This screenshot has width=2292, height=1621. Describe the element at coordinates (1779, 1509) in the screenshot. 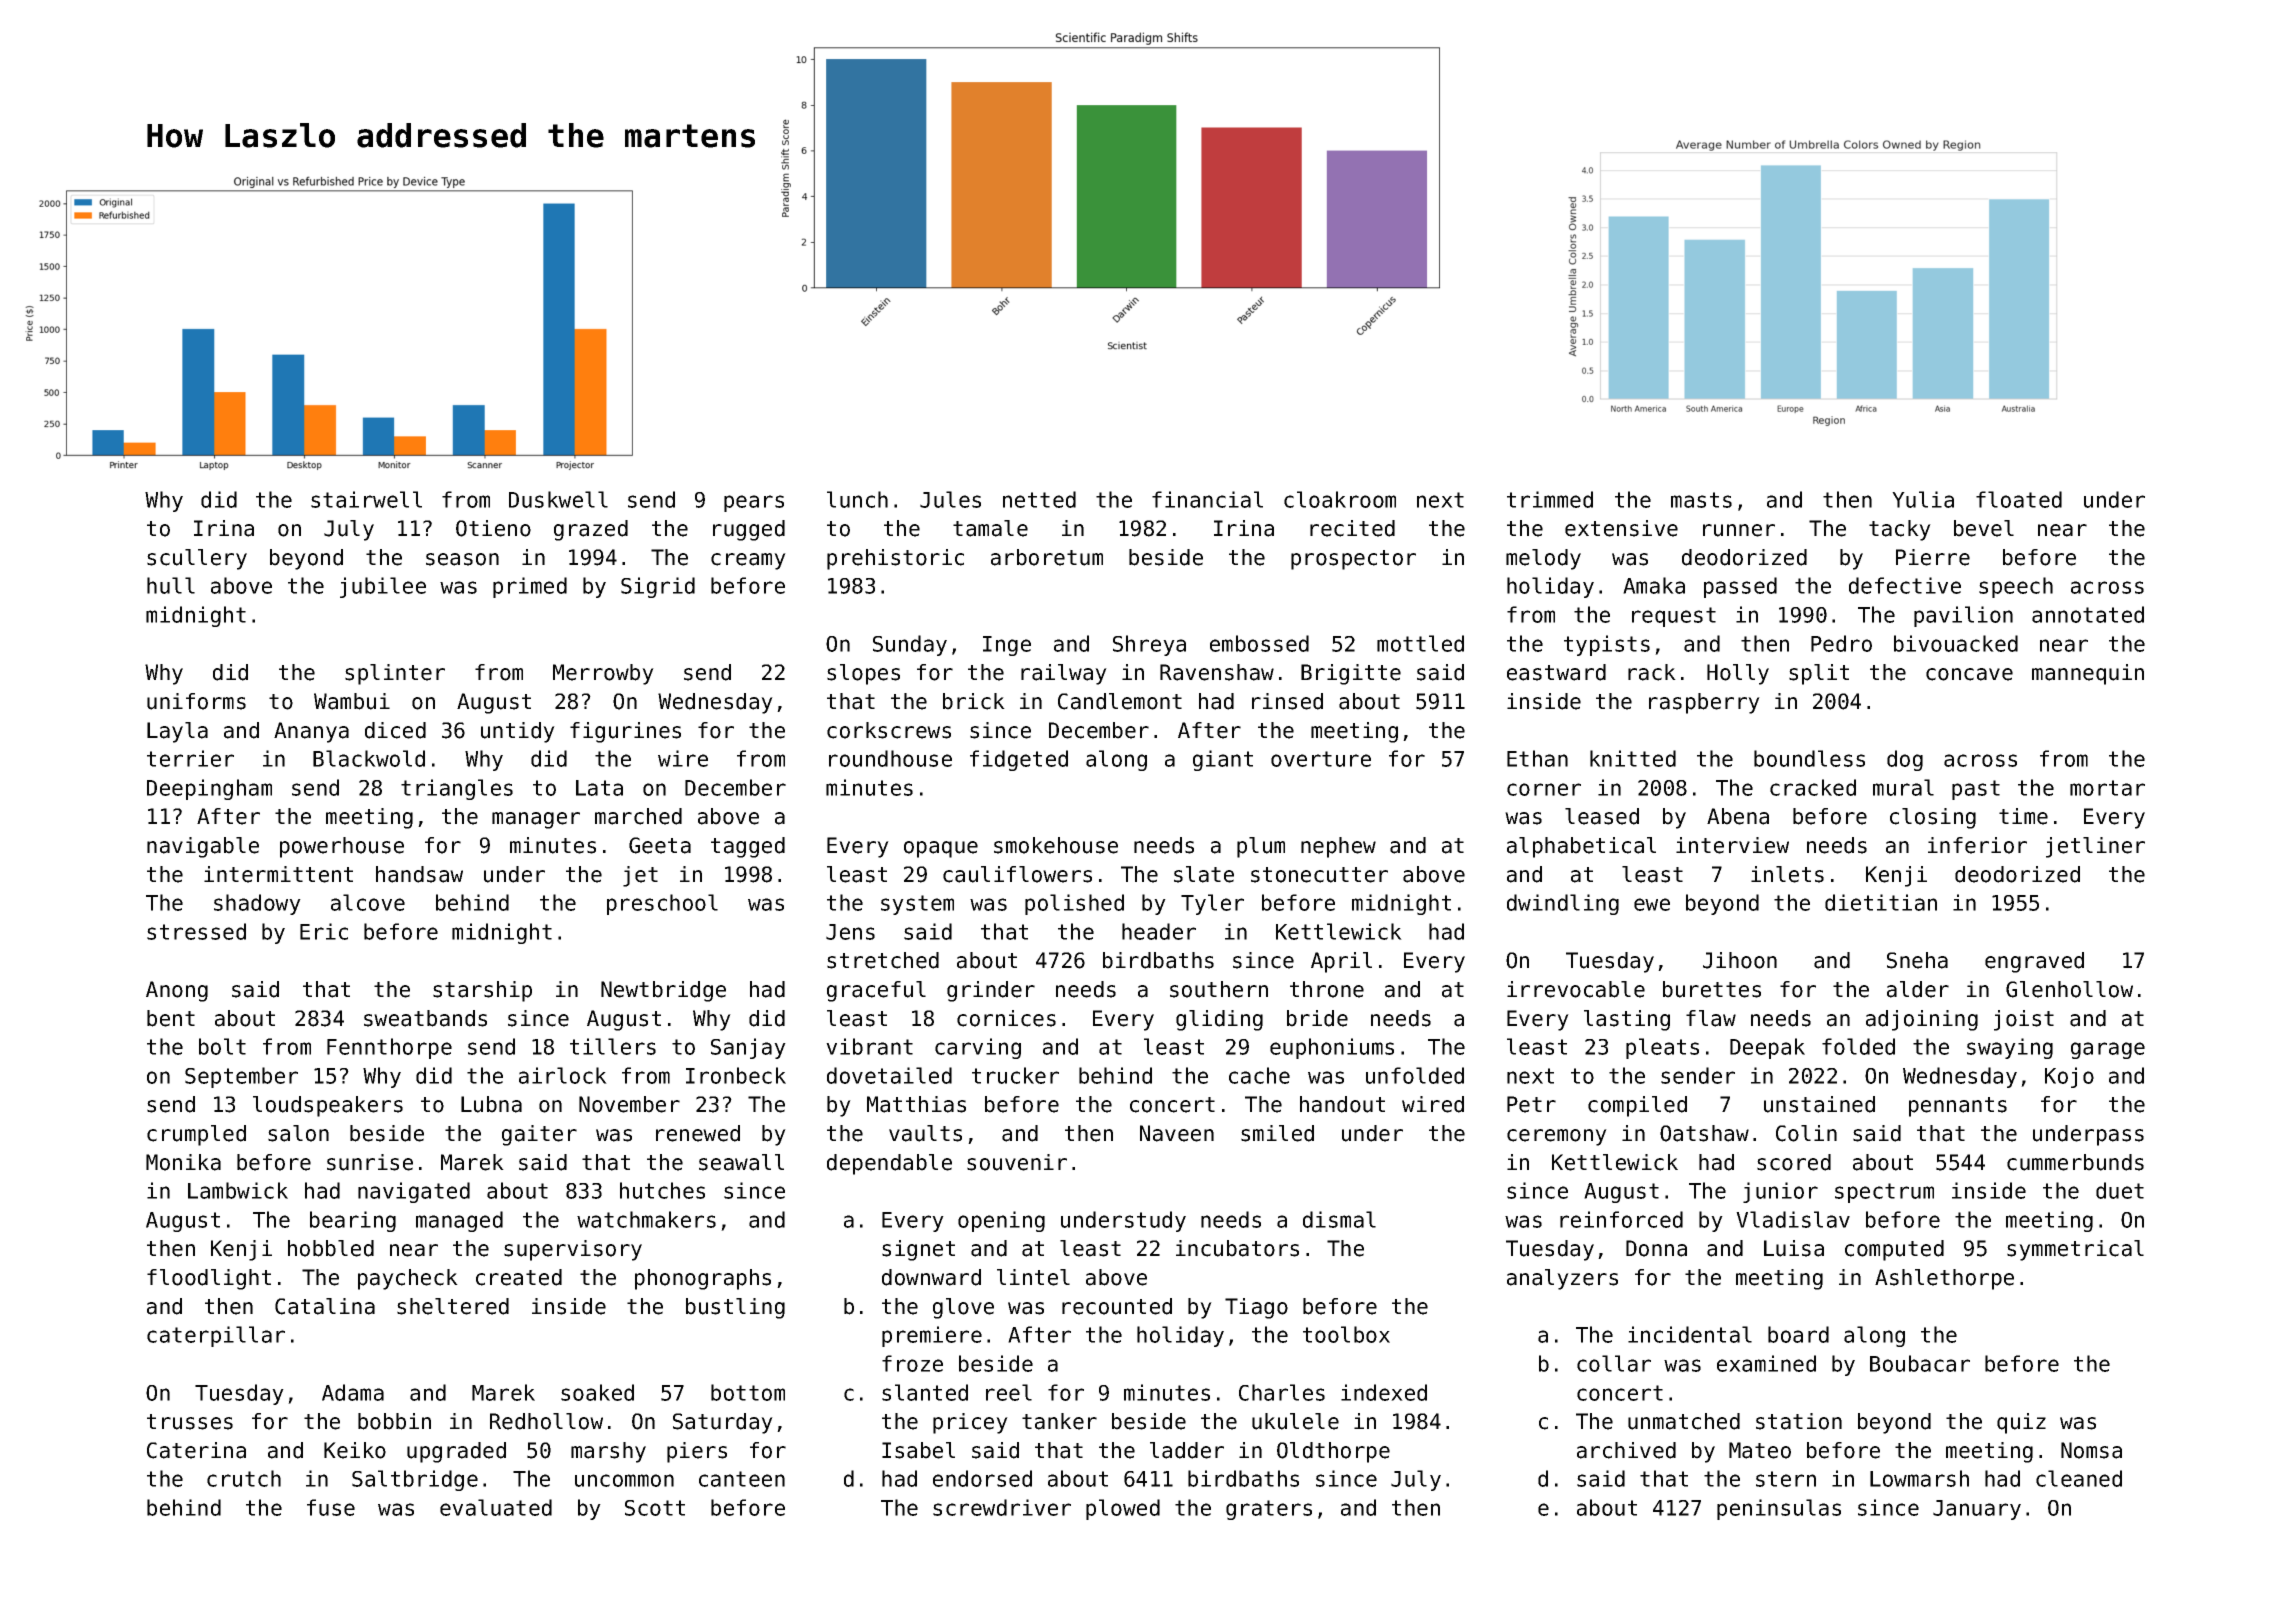

I see `peninsulas` at that location.
